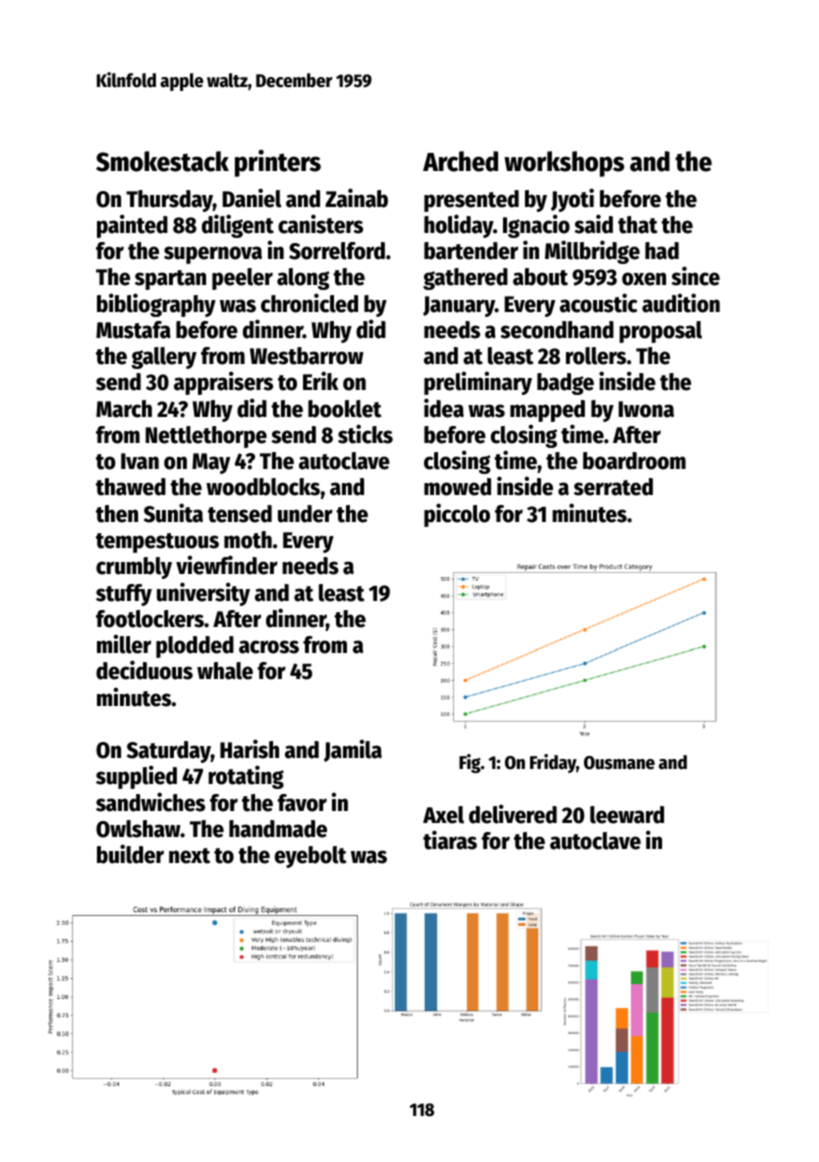 This screenshot has height=1162, width=819. I want to click on mowed, so click(457, 487).
